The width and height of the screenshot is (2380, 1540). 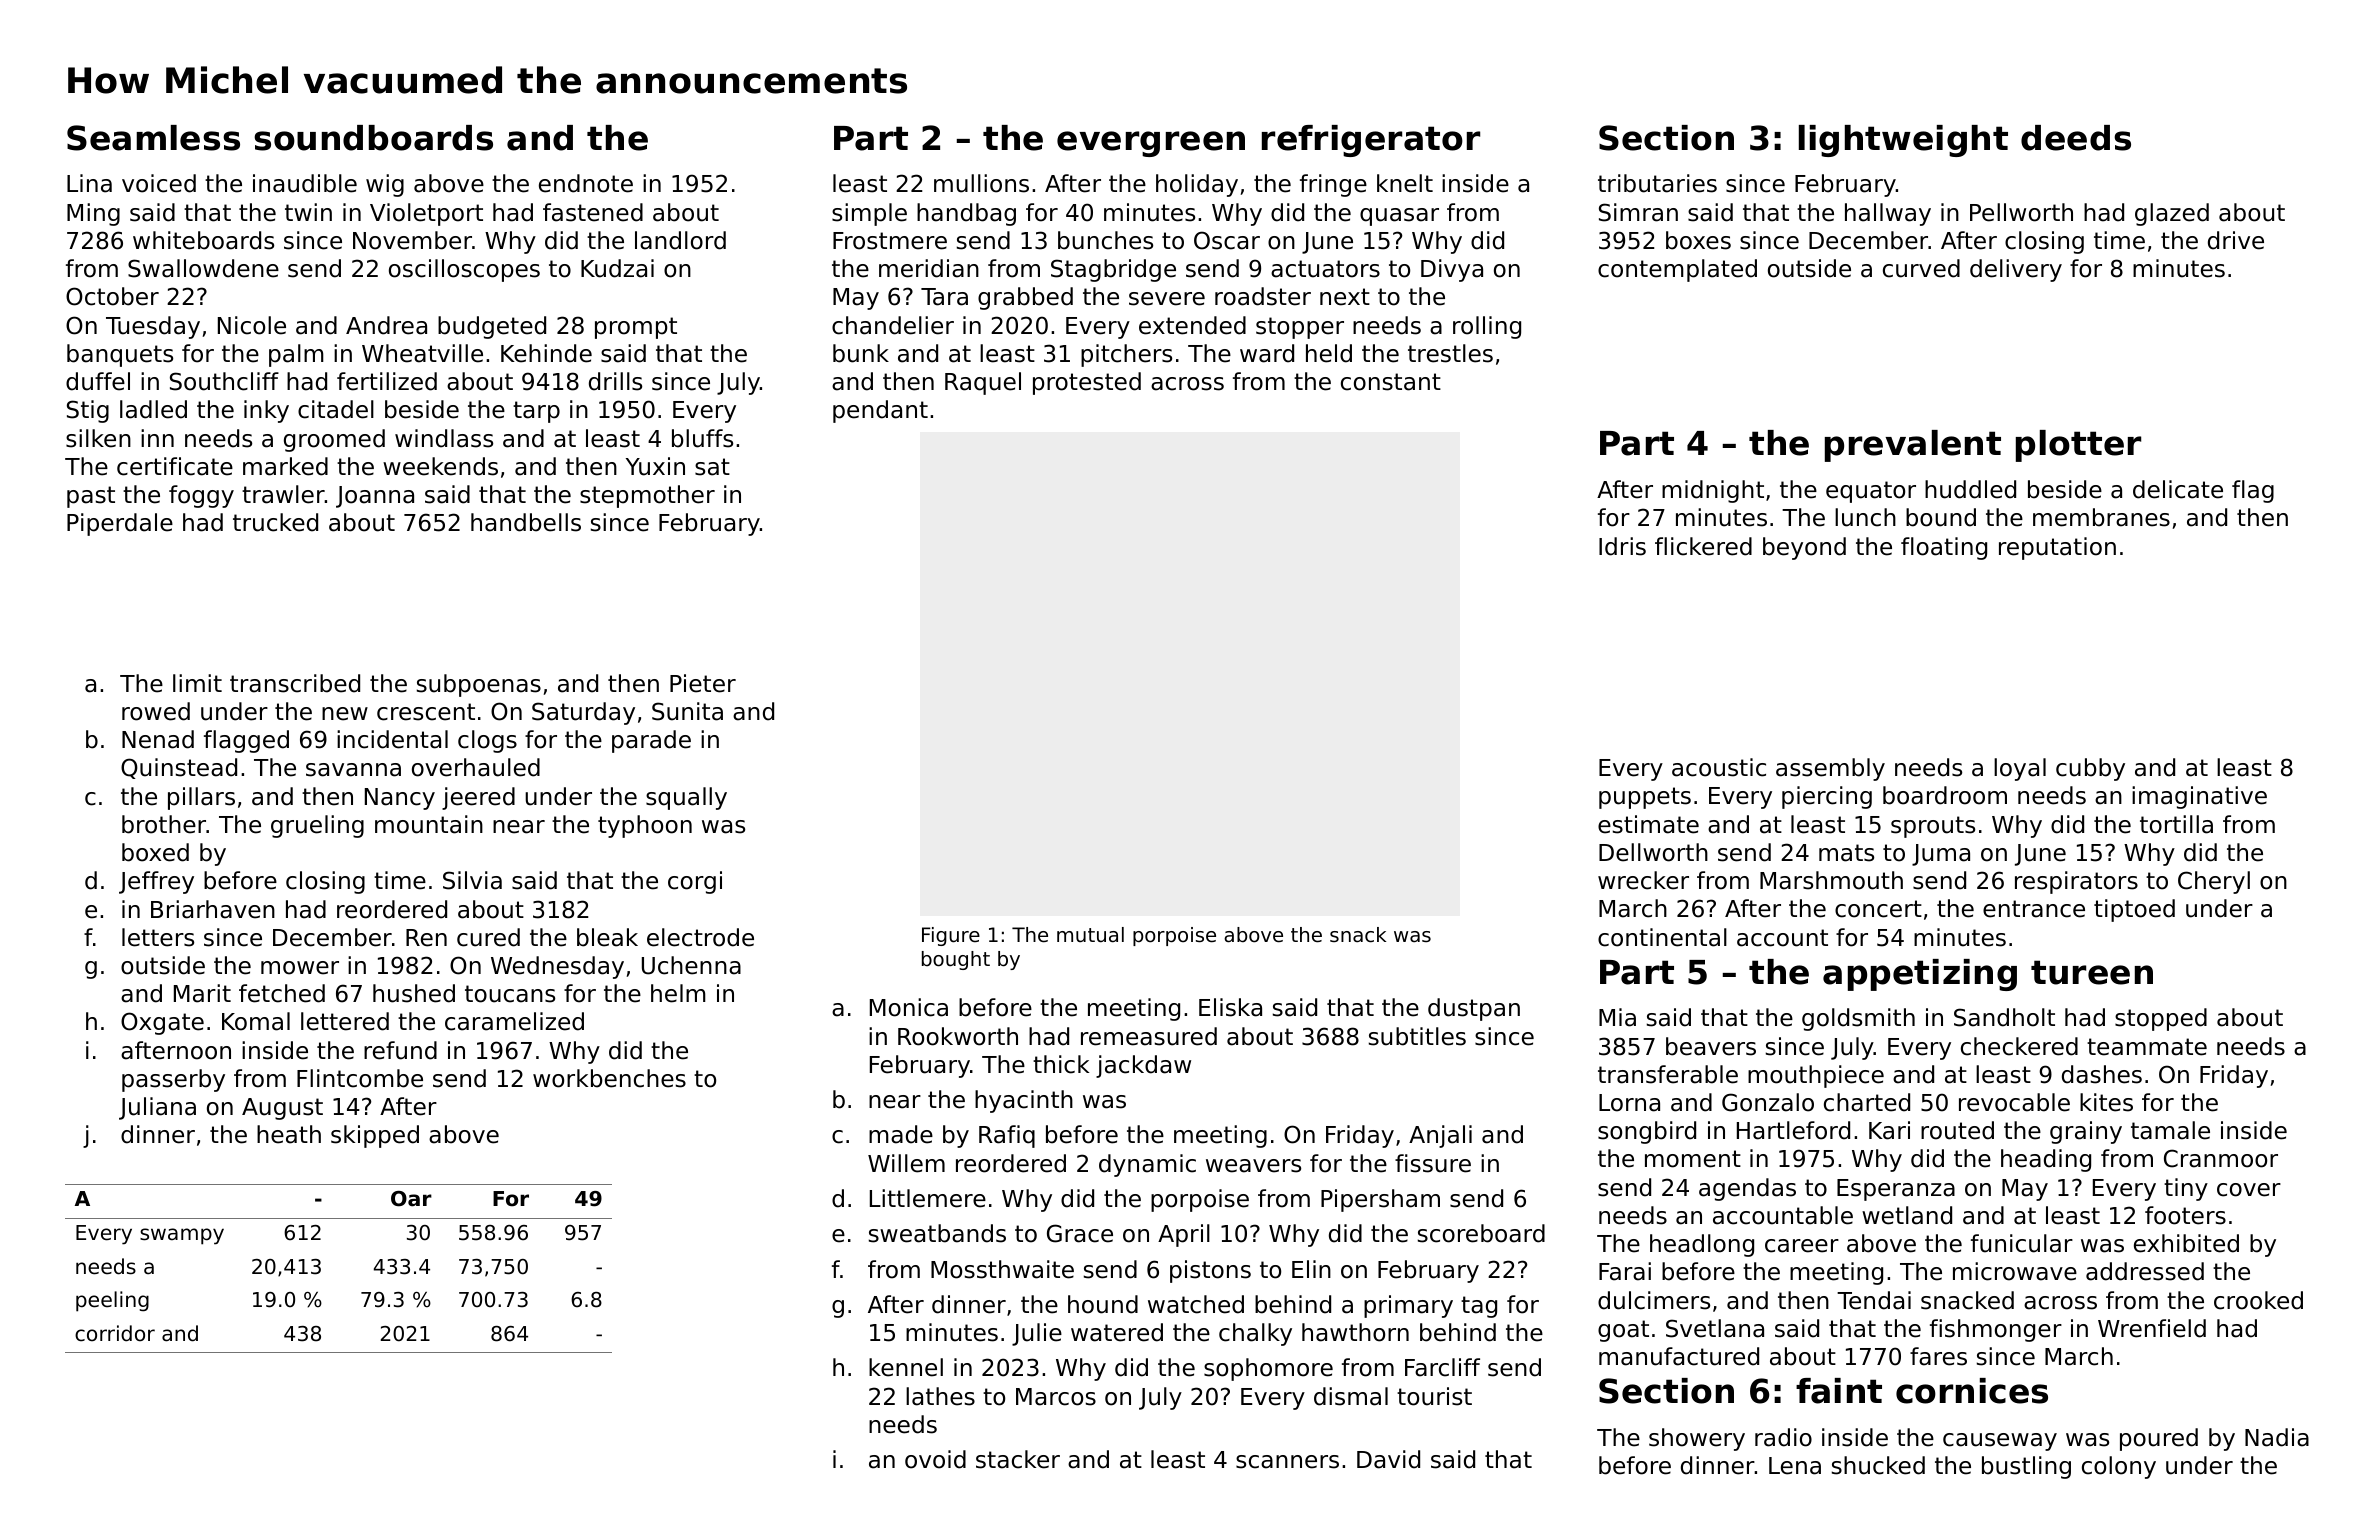 What do you see at coordinates (444, 438) in the screenshot?
I see `windlass` at bounding box center [444, 438].
